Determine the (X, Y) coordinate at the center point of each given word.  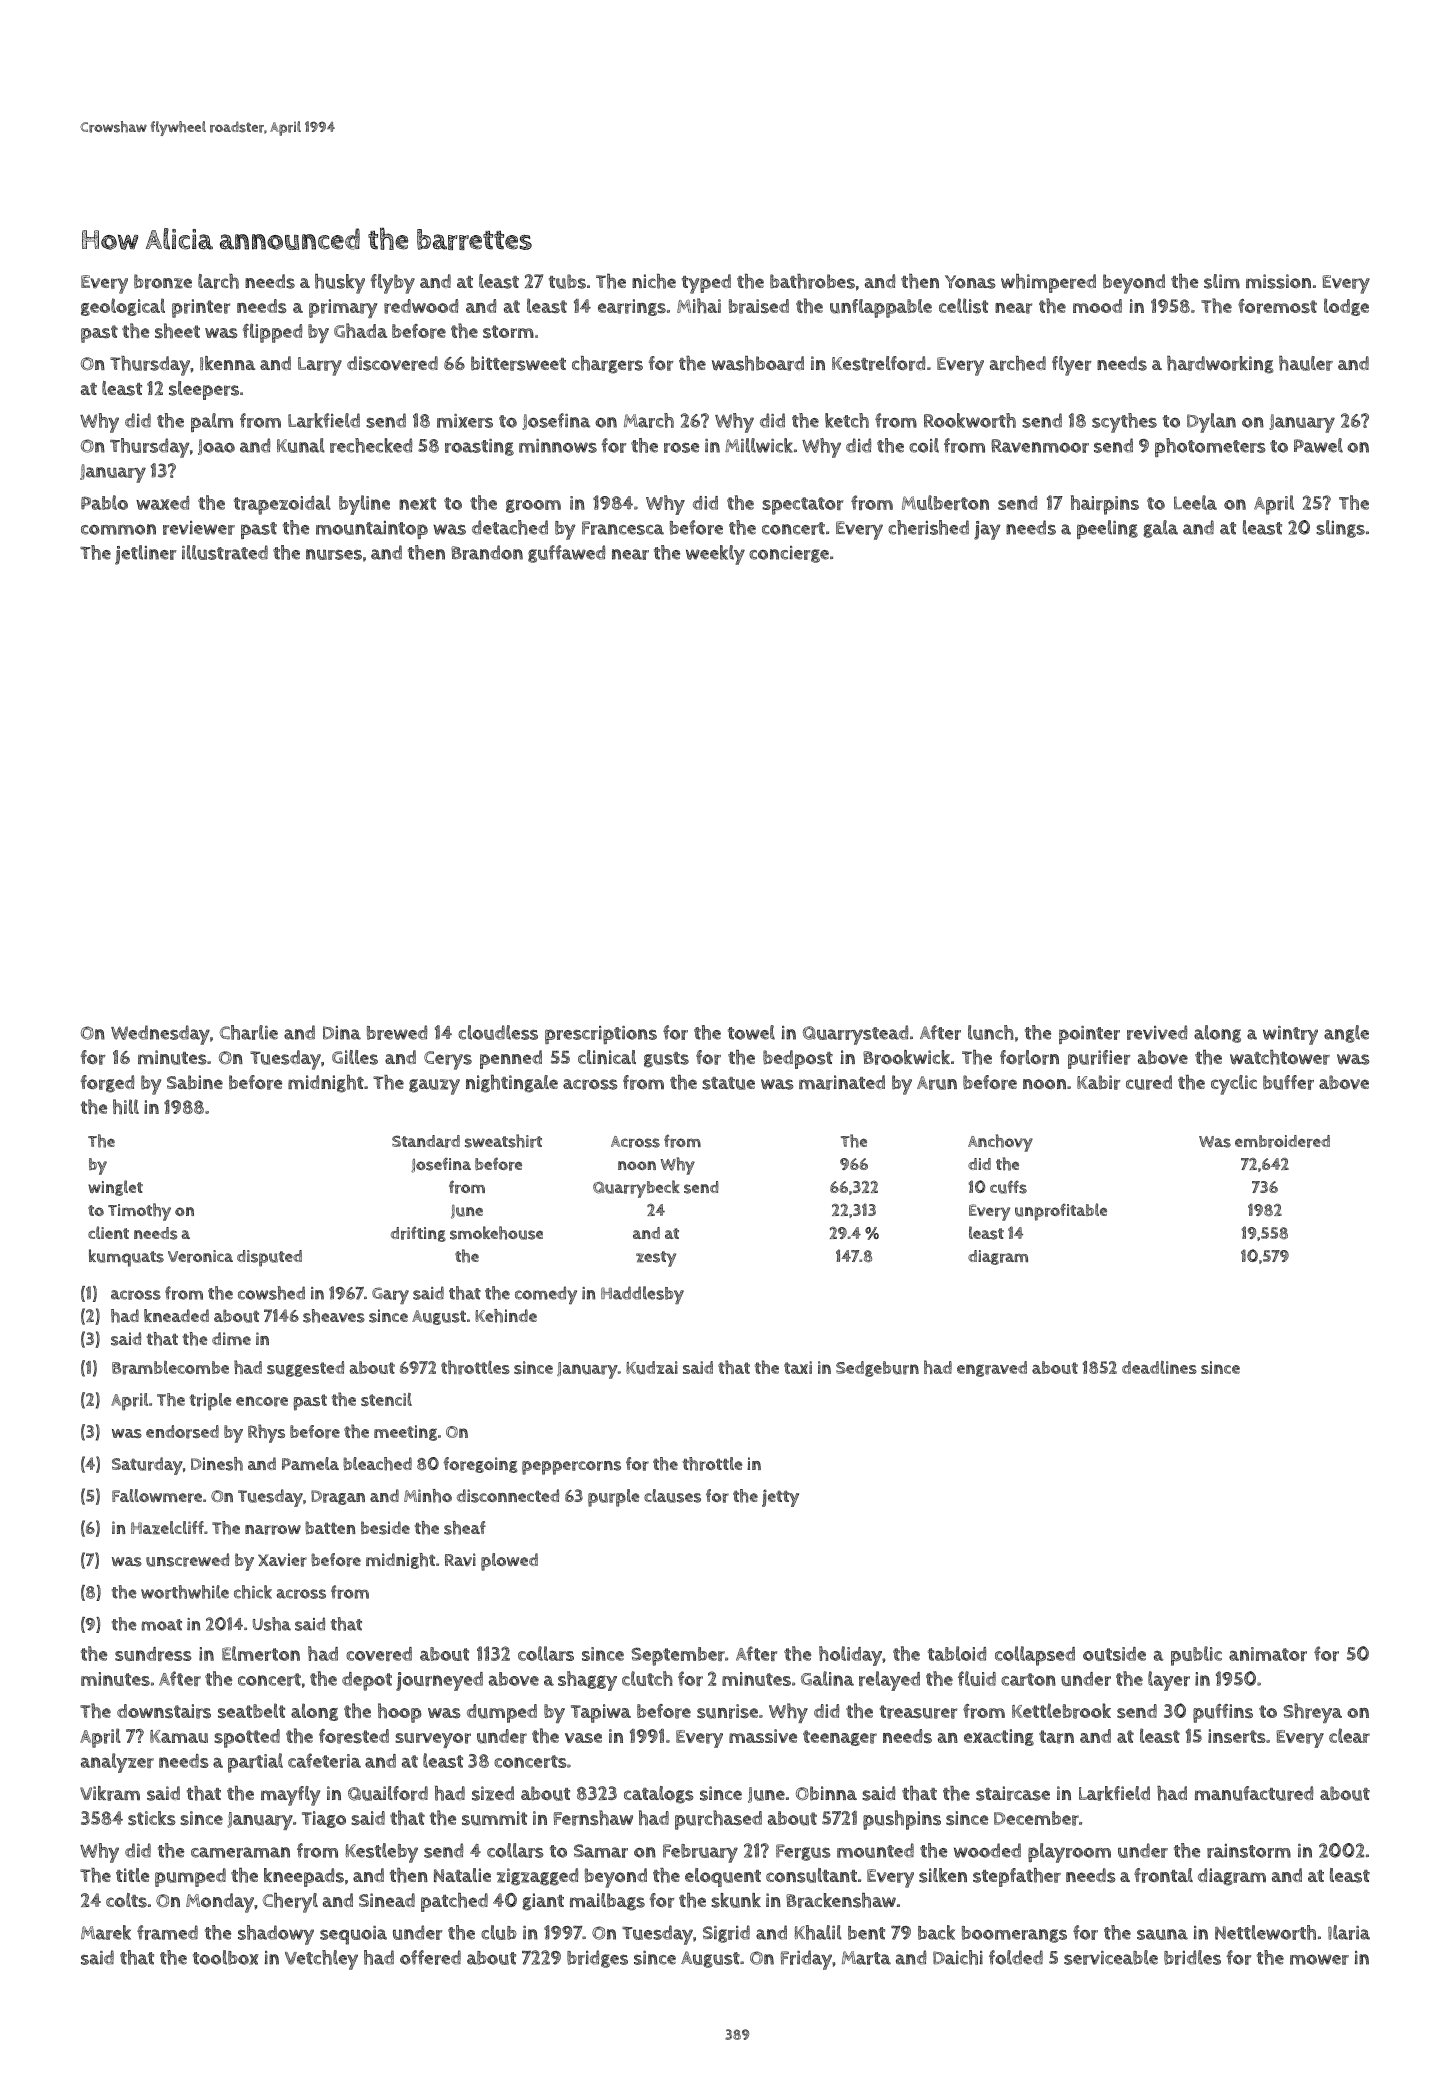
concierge (789, 554)
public (1196, 1656)
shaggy (587, 1681)
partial (255, 1763)
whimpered (1048, 283)
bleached (377, 1464)
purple (613, 1498)
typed (706, 284)
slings (1340, 529)
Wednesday (160, 1035)
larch (218, 281)
